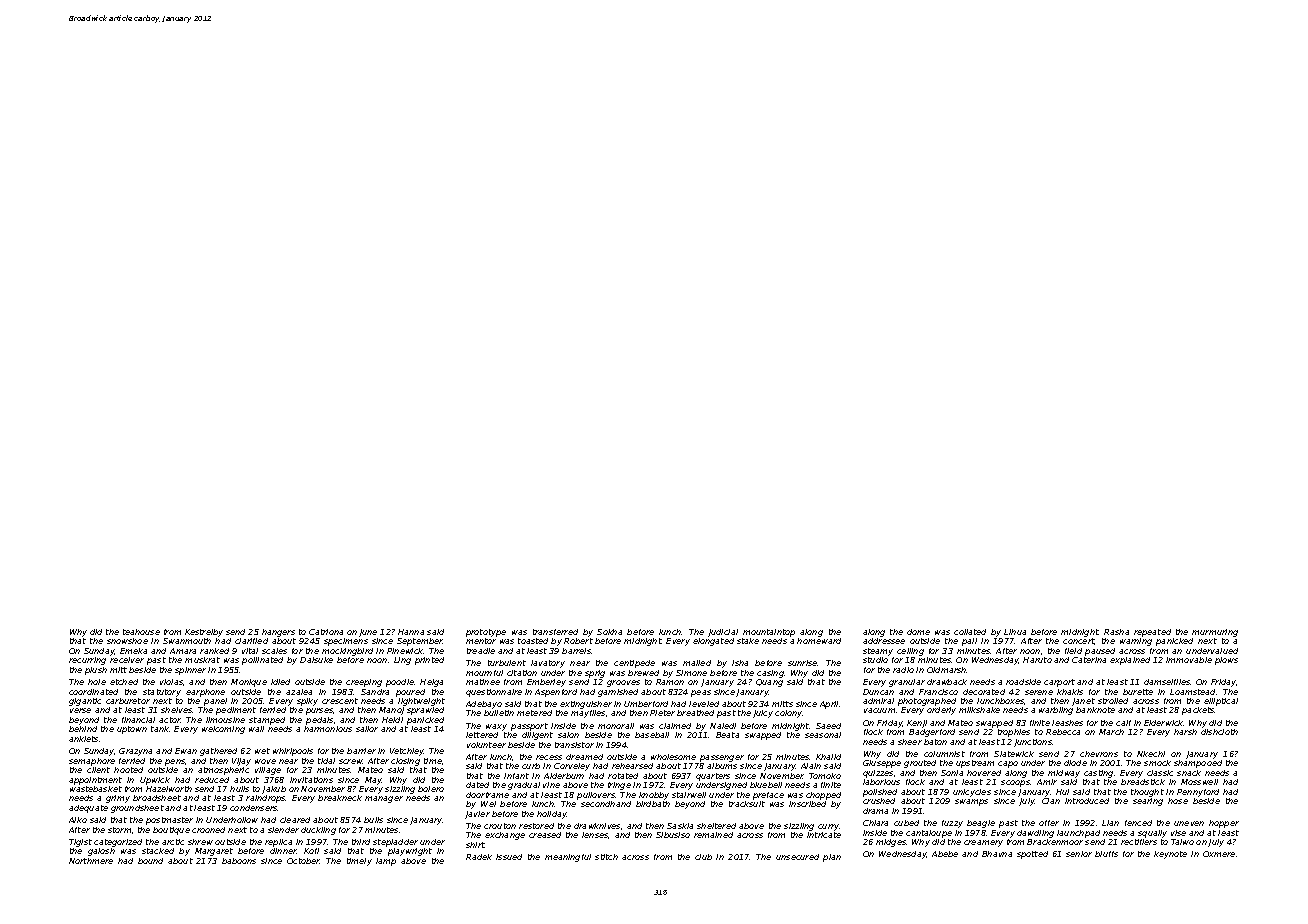 The width and height of the screenshot is (1308, 924). I want to click on violas, so click(171, 682).
